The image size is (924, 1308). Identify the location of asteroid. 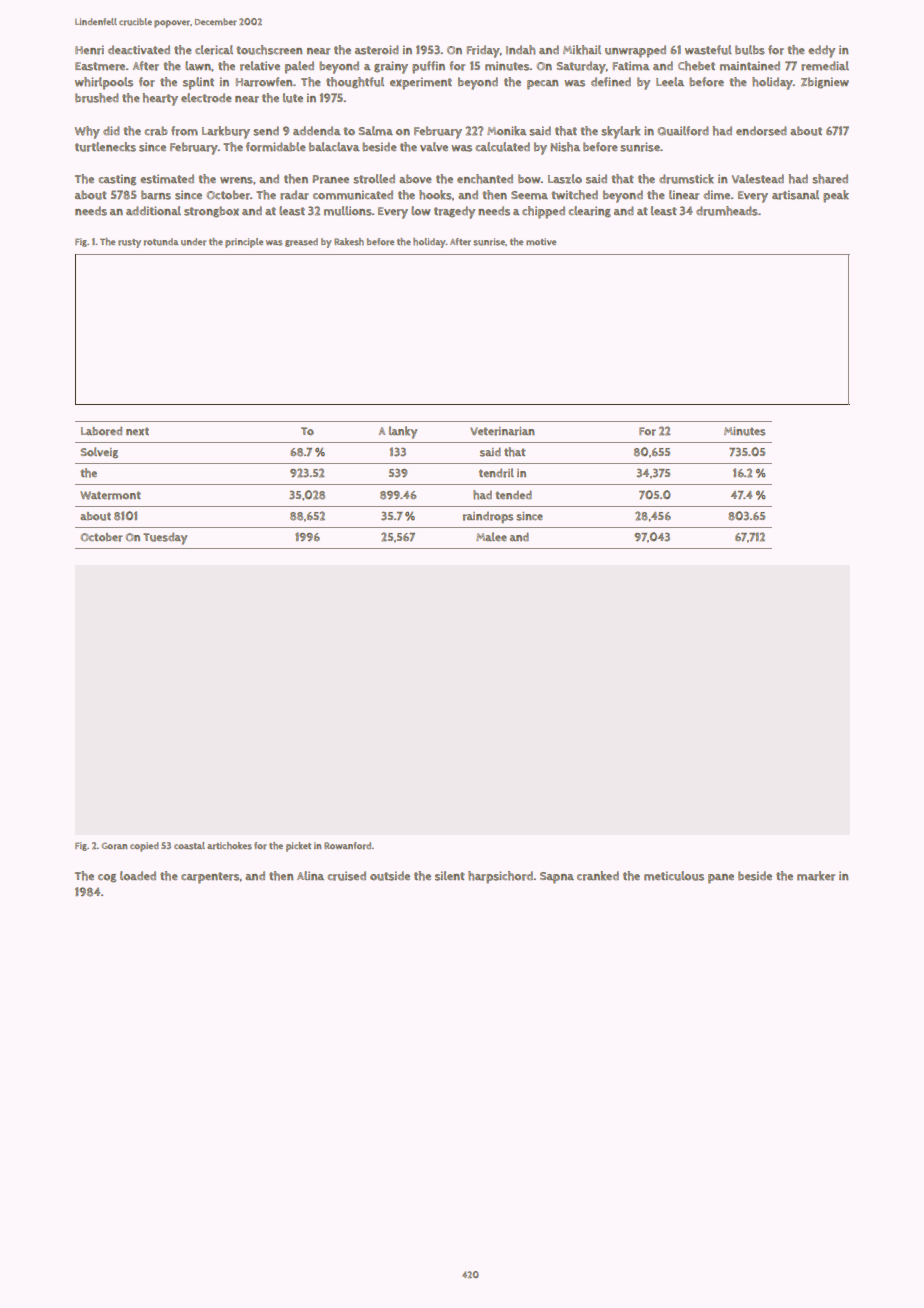
(377, 50).
